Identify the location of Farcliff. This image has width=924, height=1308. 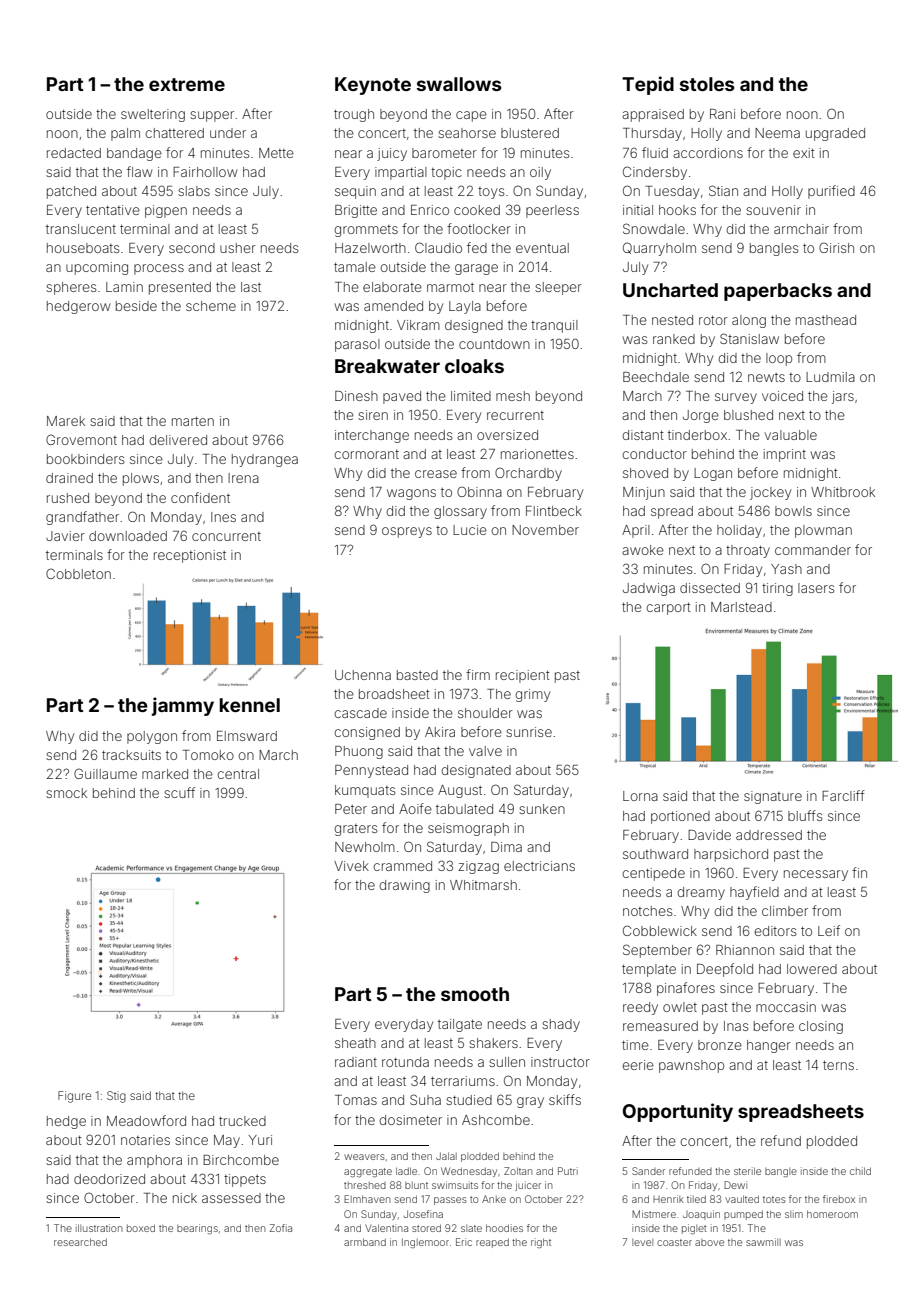
(843, 795).
